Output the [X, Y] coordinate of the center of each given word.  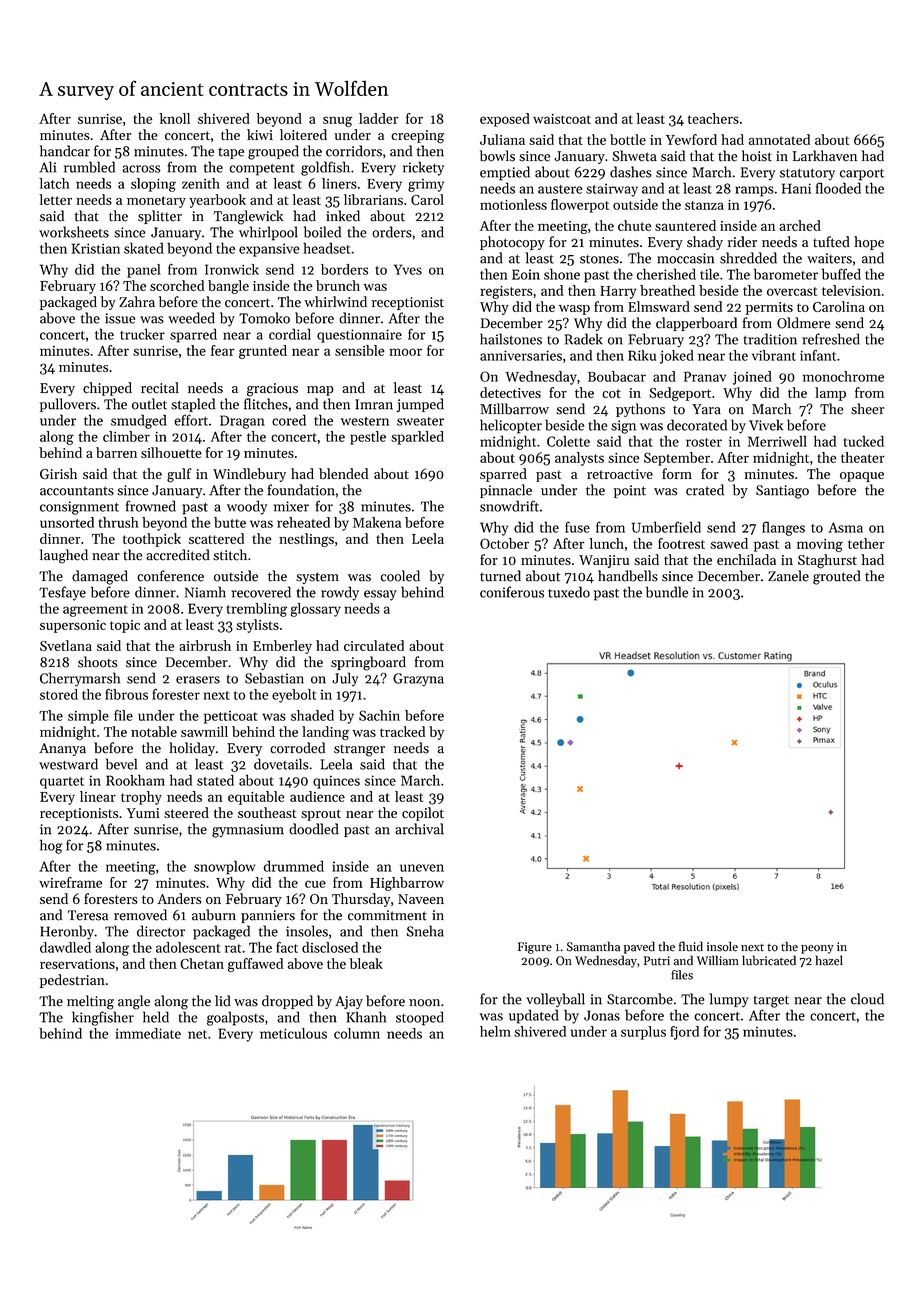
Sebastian [274, 678]
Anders [179, 898]
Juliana [502, 139]
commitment [387, 915]
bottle [628, 139]
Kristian [96, 248]
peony [817, 949]
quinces [336, 782]
